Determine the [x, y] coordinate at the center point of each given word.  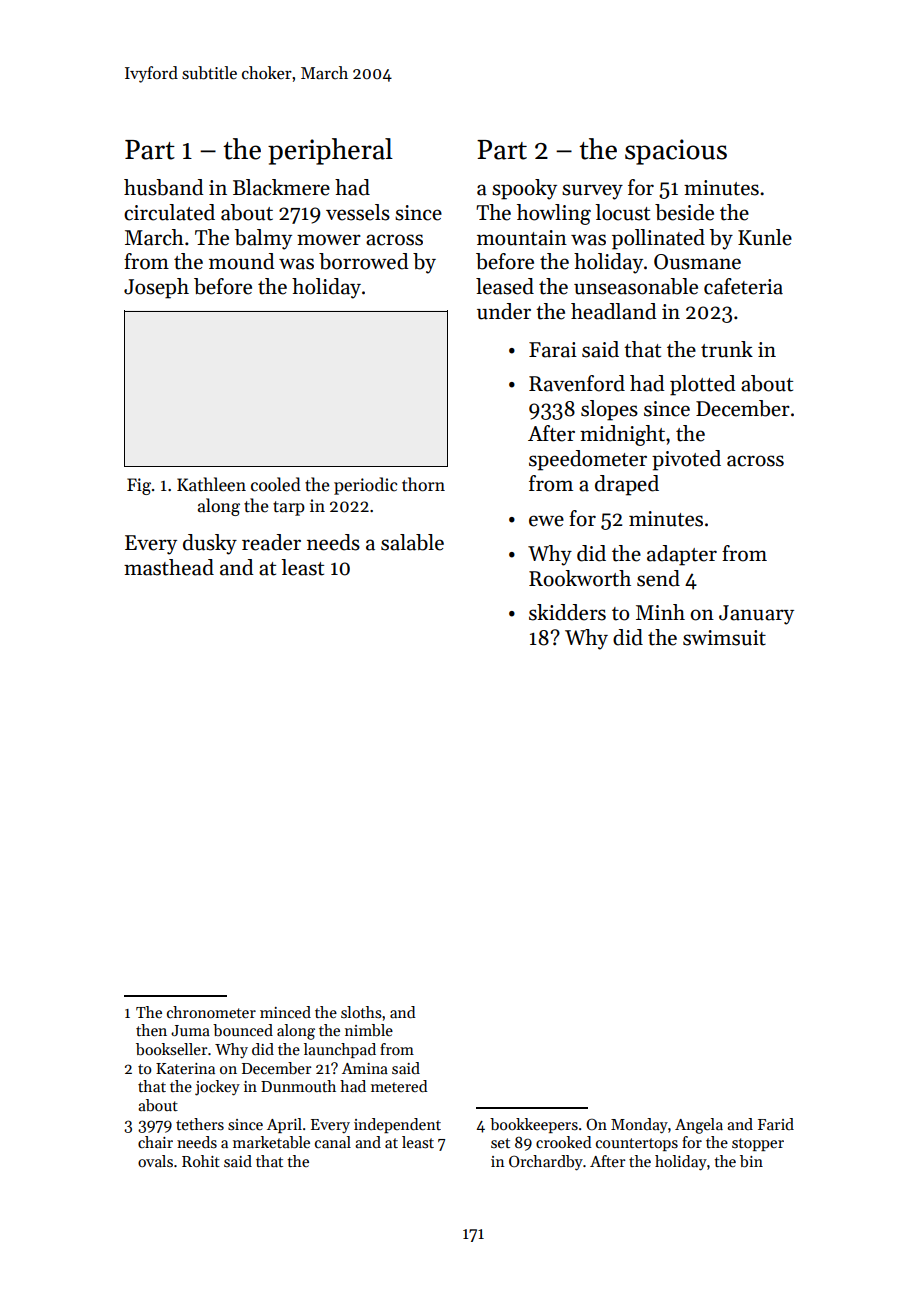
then [151, 1030]
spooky [524, 189]
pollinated [658, 239]
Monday [639, 1126]
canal [333, 1142]
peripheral [330, 151]
